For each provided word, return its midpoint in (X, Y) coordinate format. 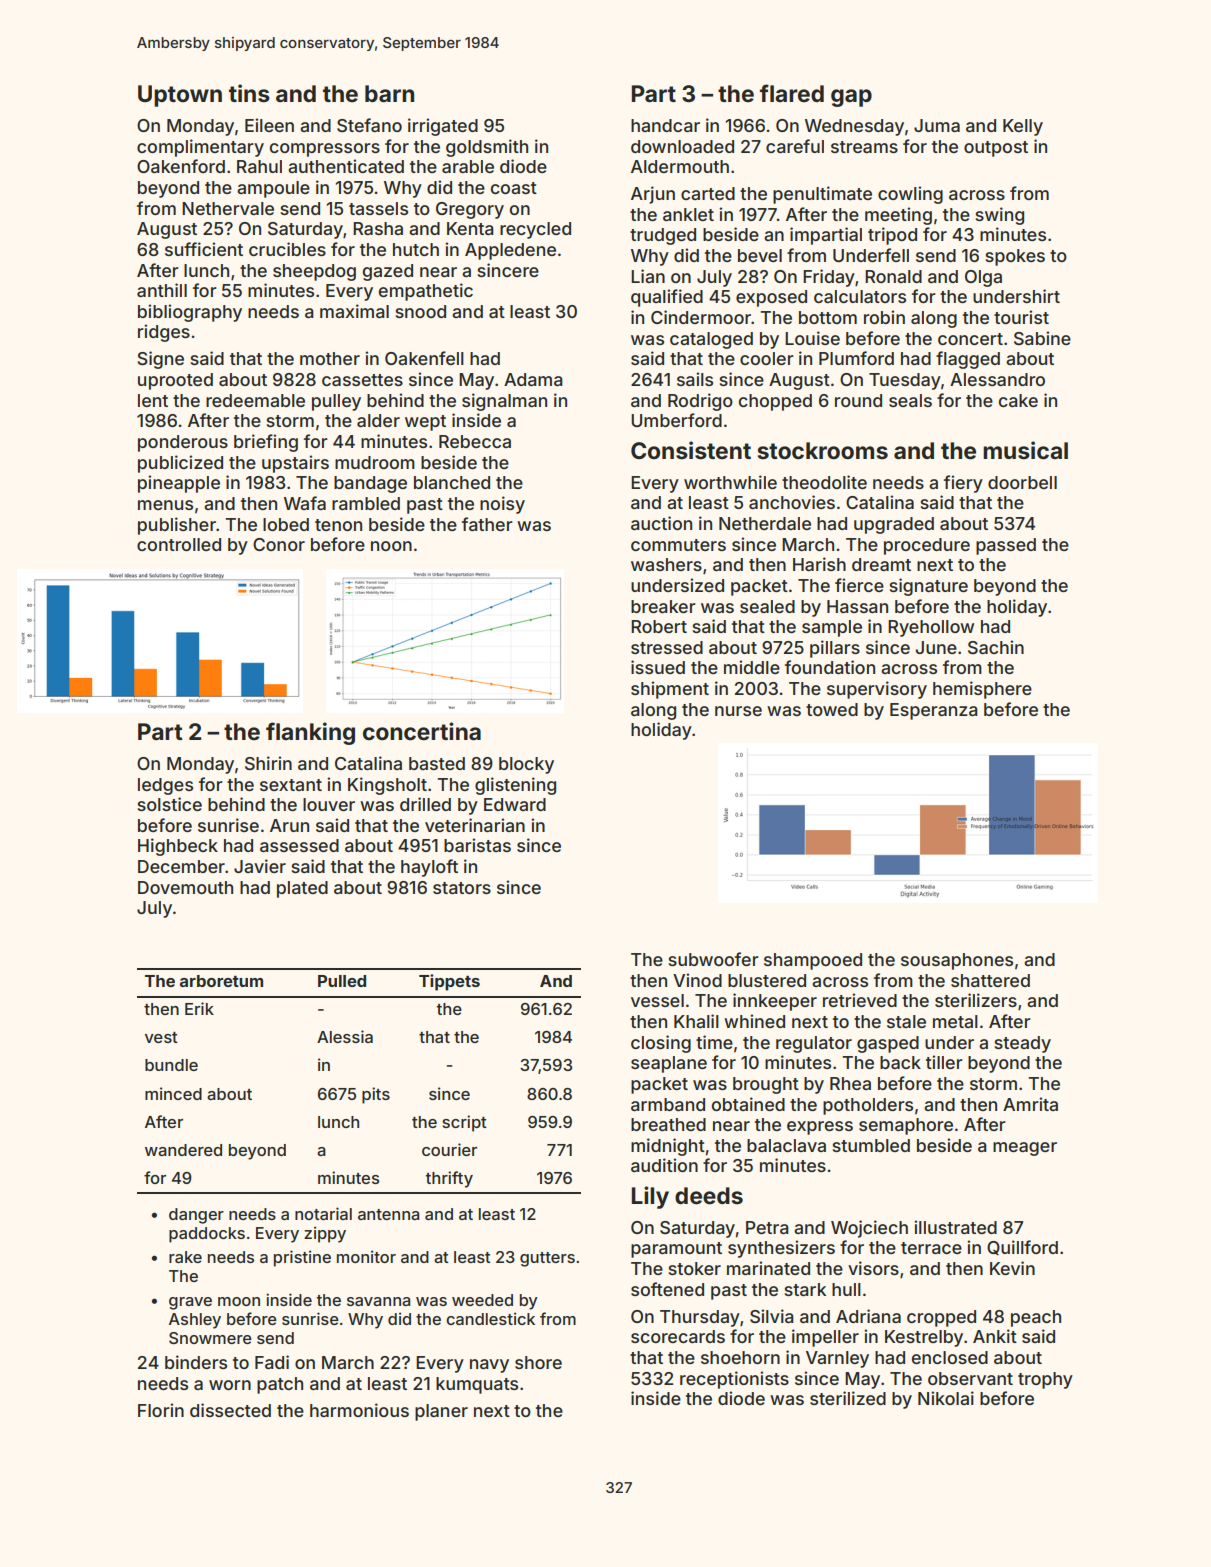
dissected (230, 1410)
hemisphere (982, 690)
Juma (937, 125)
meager (1025, 1149)
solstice (170, 804)
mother (330, 358)
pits (376, 1095)
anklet (688, 214)
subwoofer (714, 959)
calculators (860, 296)
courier (449, 1149)
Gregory (470, 210)
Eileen (269, 125)
